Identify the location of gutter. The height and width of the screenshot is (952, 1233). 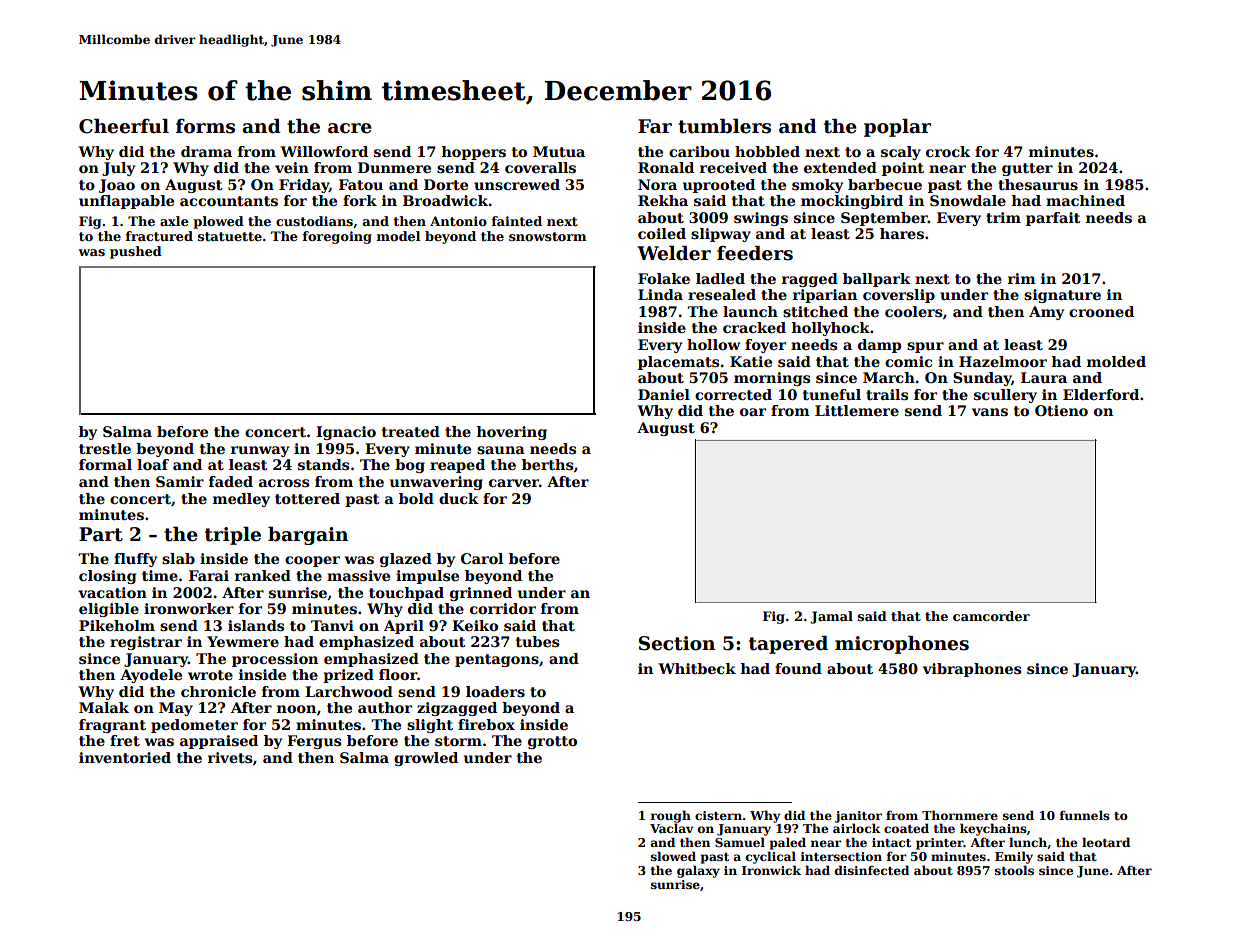
(1027, 169).
